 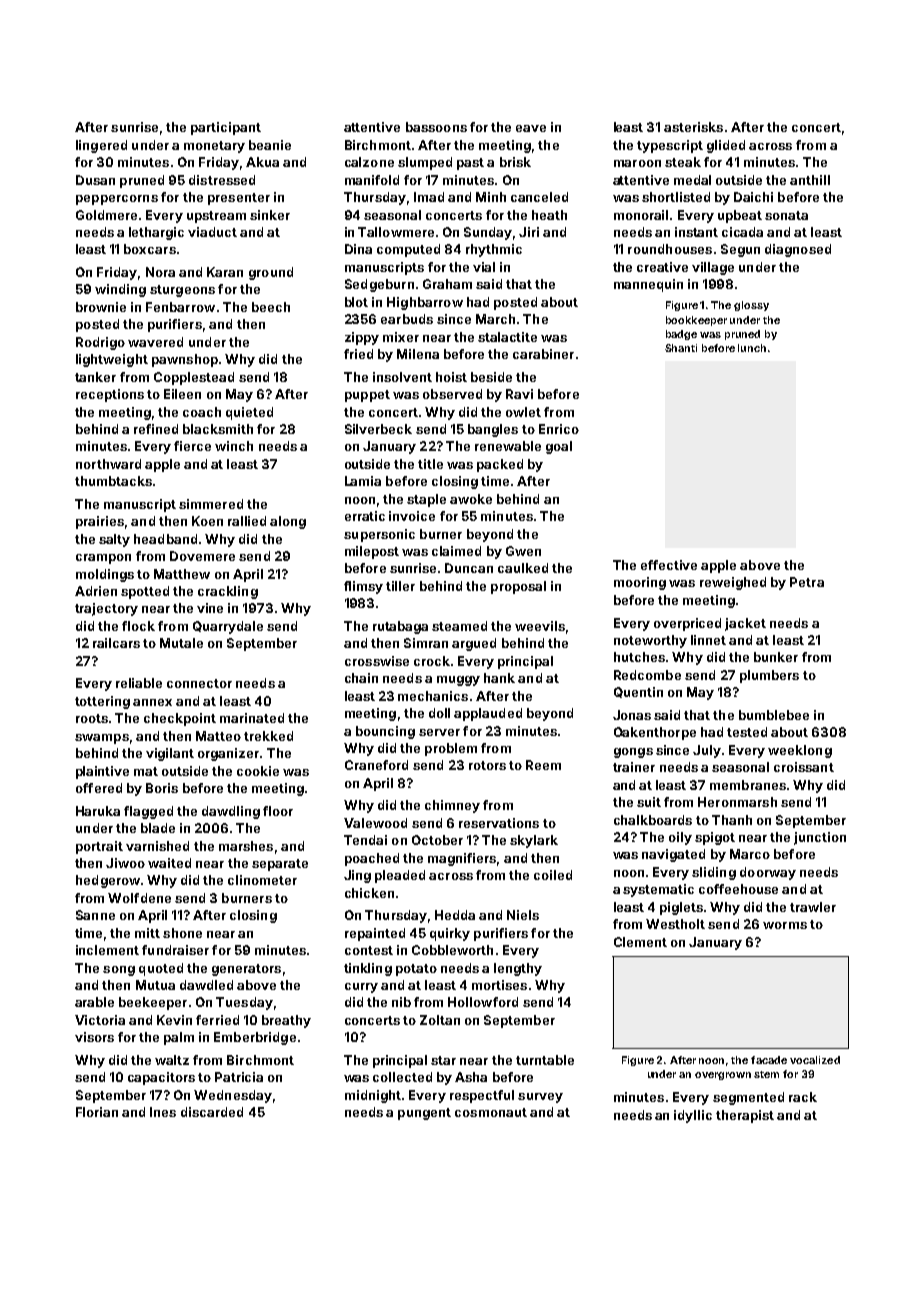 What do you see at coordinates (402, 377) in the screenshot?
I see `insolvent` at bounding box center [402, 377].
